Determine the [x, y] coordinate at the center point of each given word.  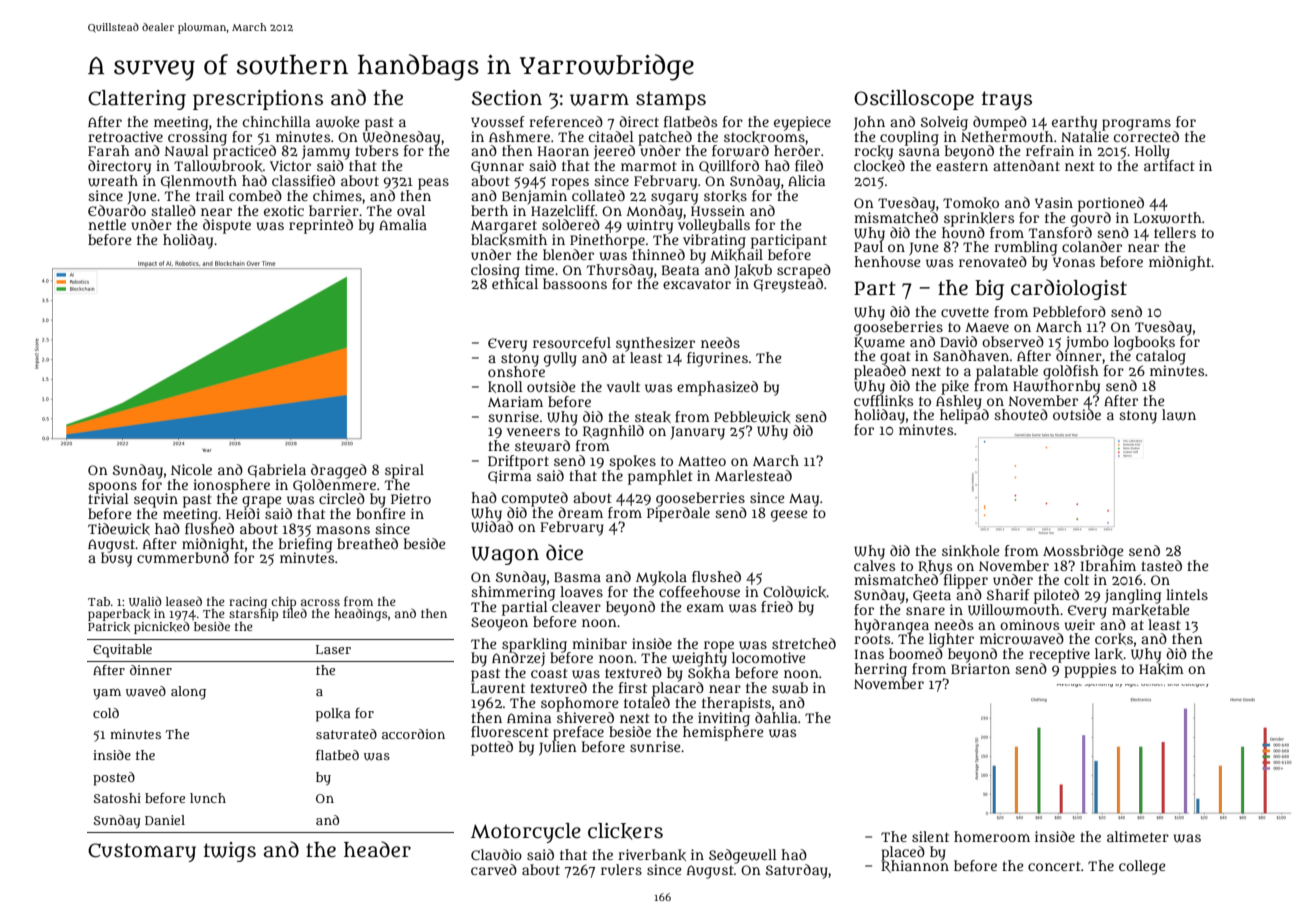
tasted [1161, 565]
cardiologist [1069, 289]
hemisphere [723, 733]
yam [107, 694]
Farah [109, 150]
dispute [227, 226]
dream [580, 512]
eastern [962, 166]
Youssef [498, 121]
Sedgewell [743, 856]
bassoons [575, 283]
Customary [142, 852]
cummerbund [183, 557]
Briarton [980, 668]
